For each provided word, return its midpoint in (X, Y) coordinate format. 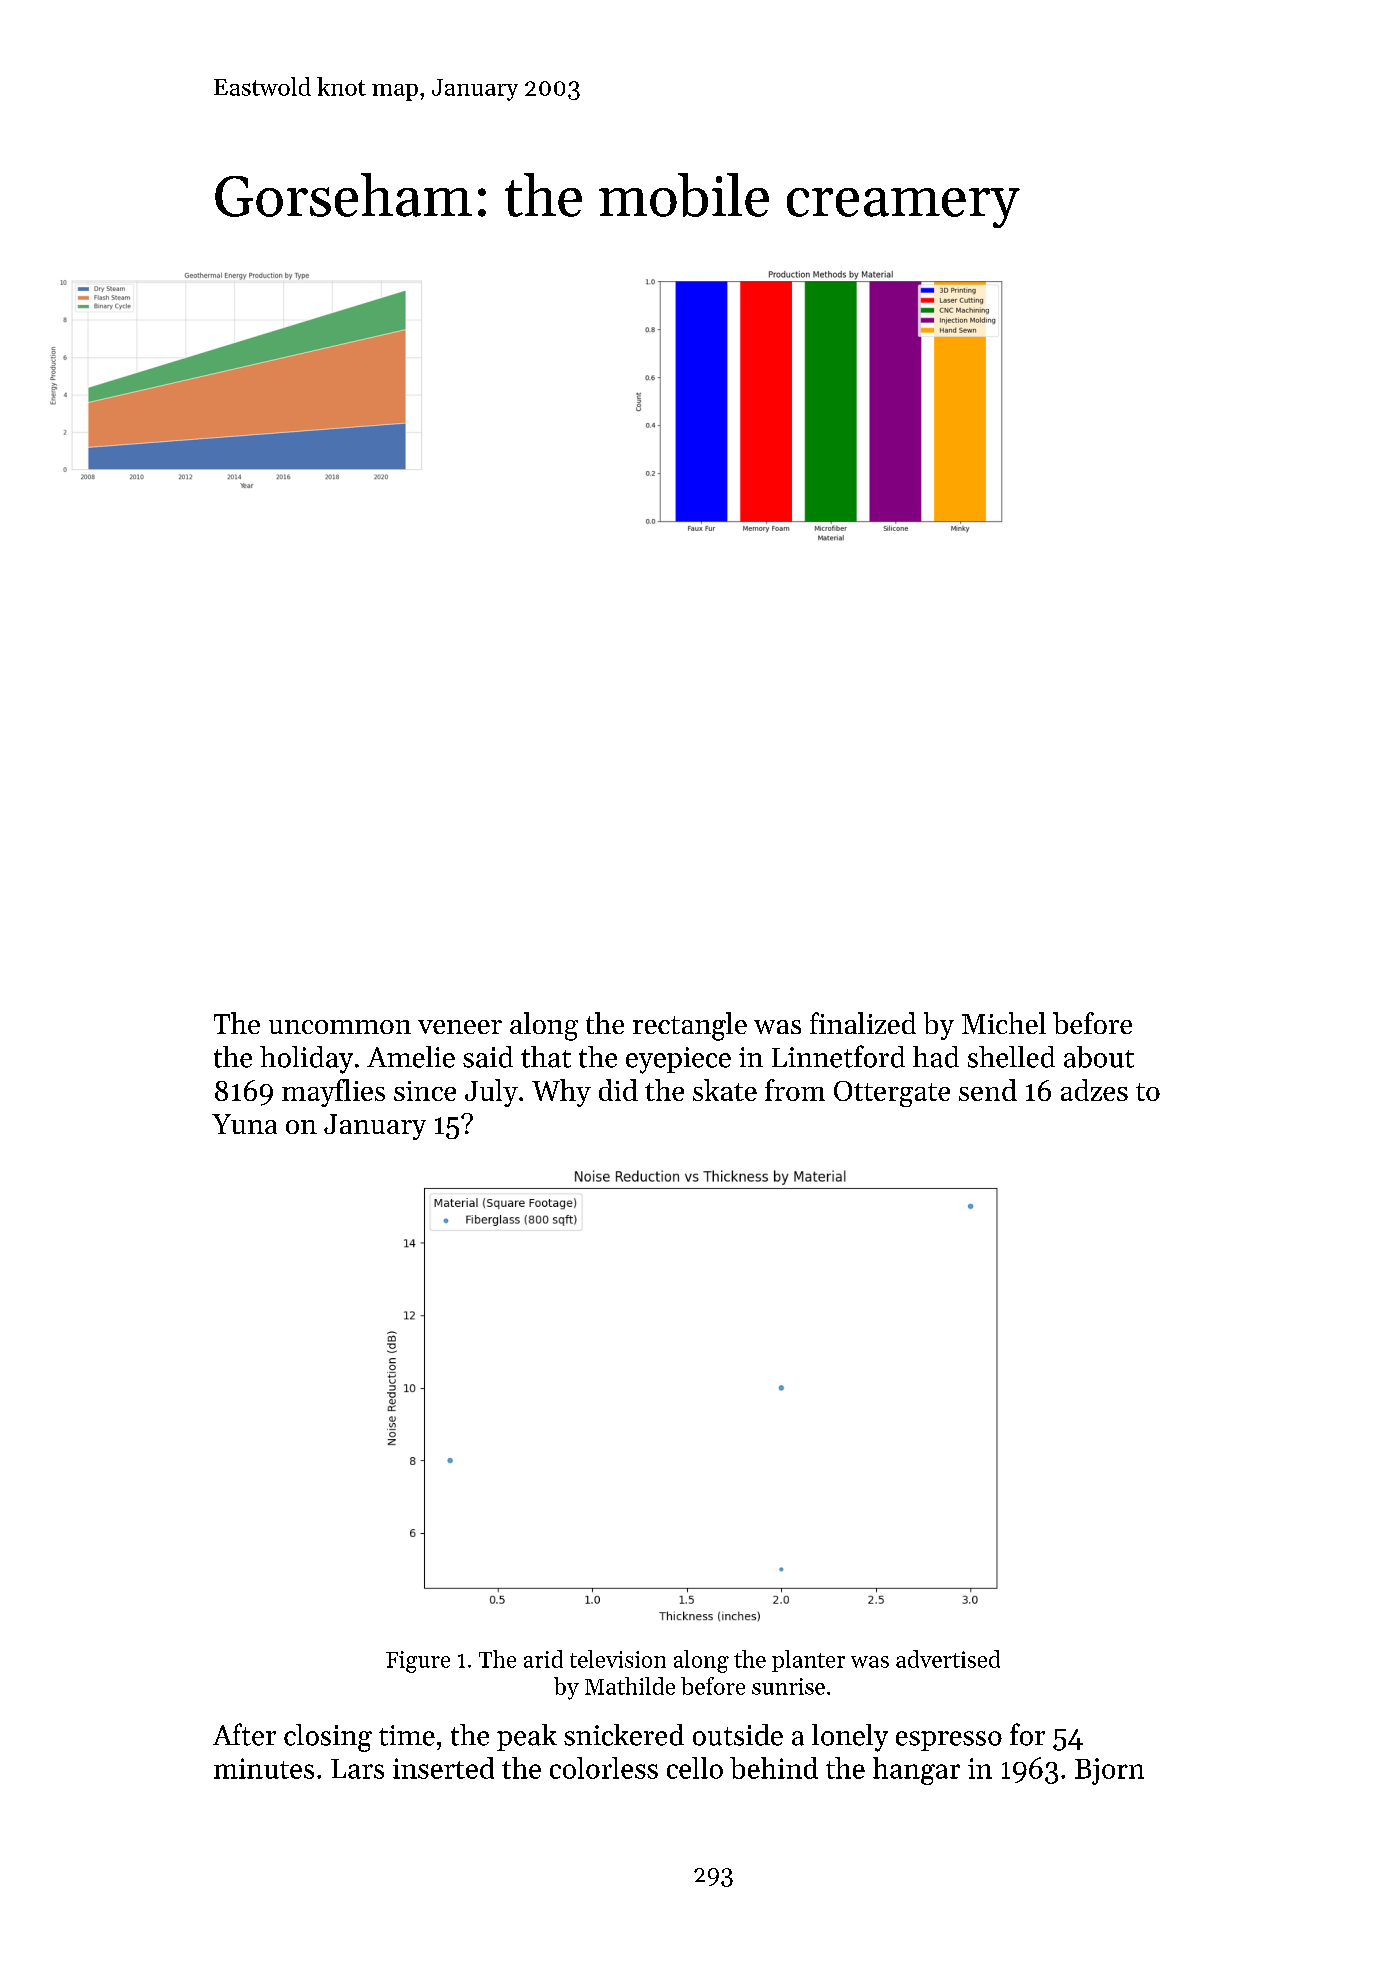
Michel (1004, 1023)
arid (543, 1659)
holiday (306, 1060)
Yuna (244, 1124)
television (618, 1659)
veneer (460, 1027)
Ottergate (892, 1094)
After (244, 1734)
